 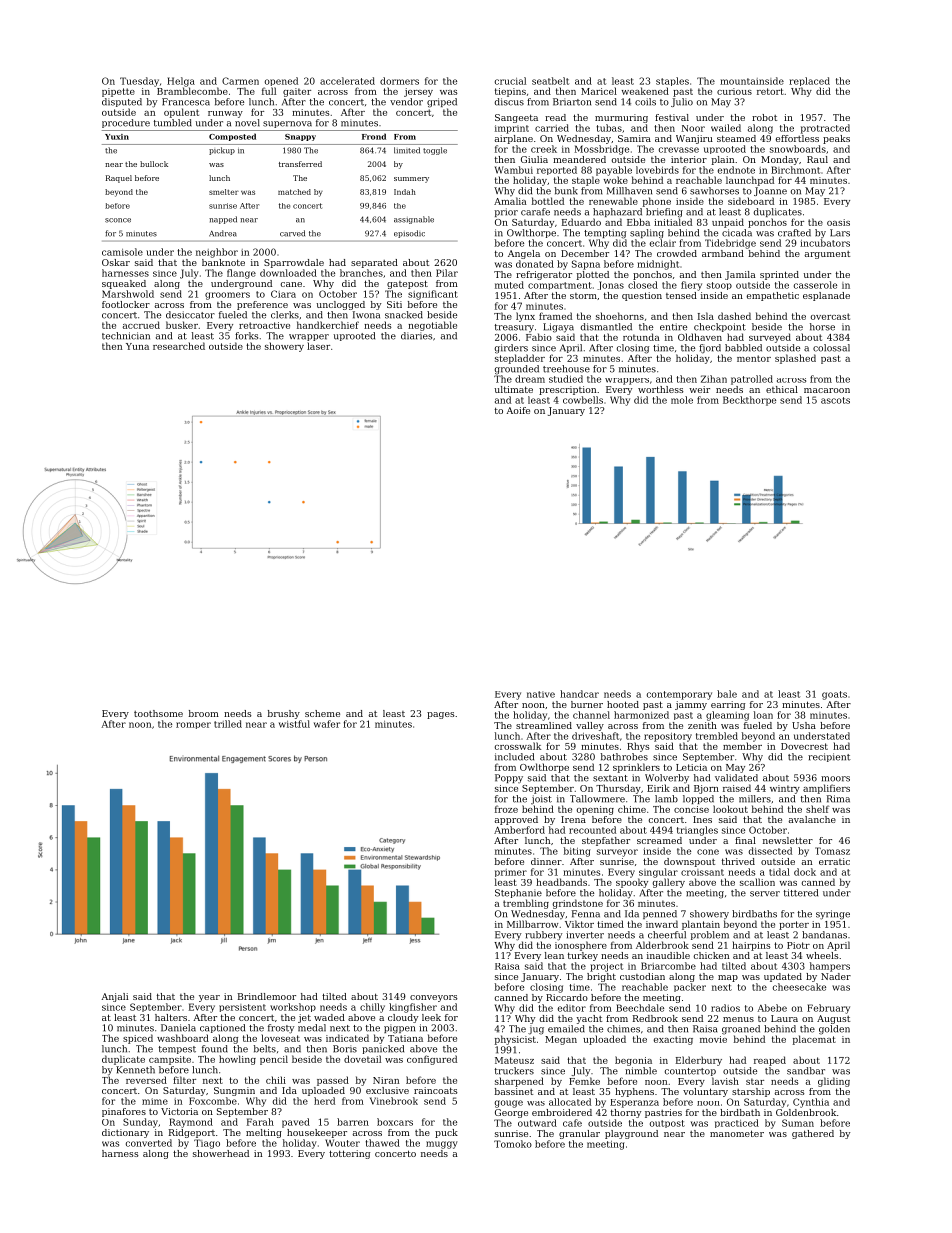 I want to click on Beckthorpe, so click(x=749, y=401).
